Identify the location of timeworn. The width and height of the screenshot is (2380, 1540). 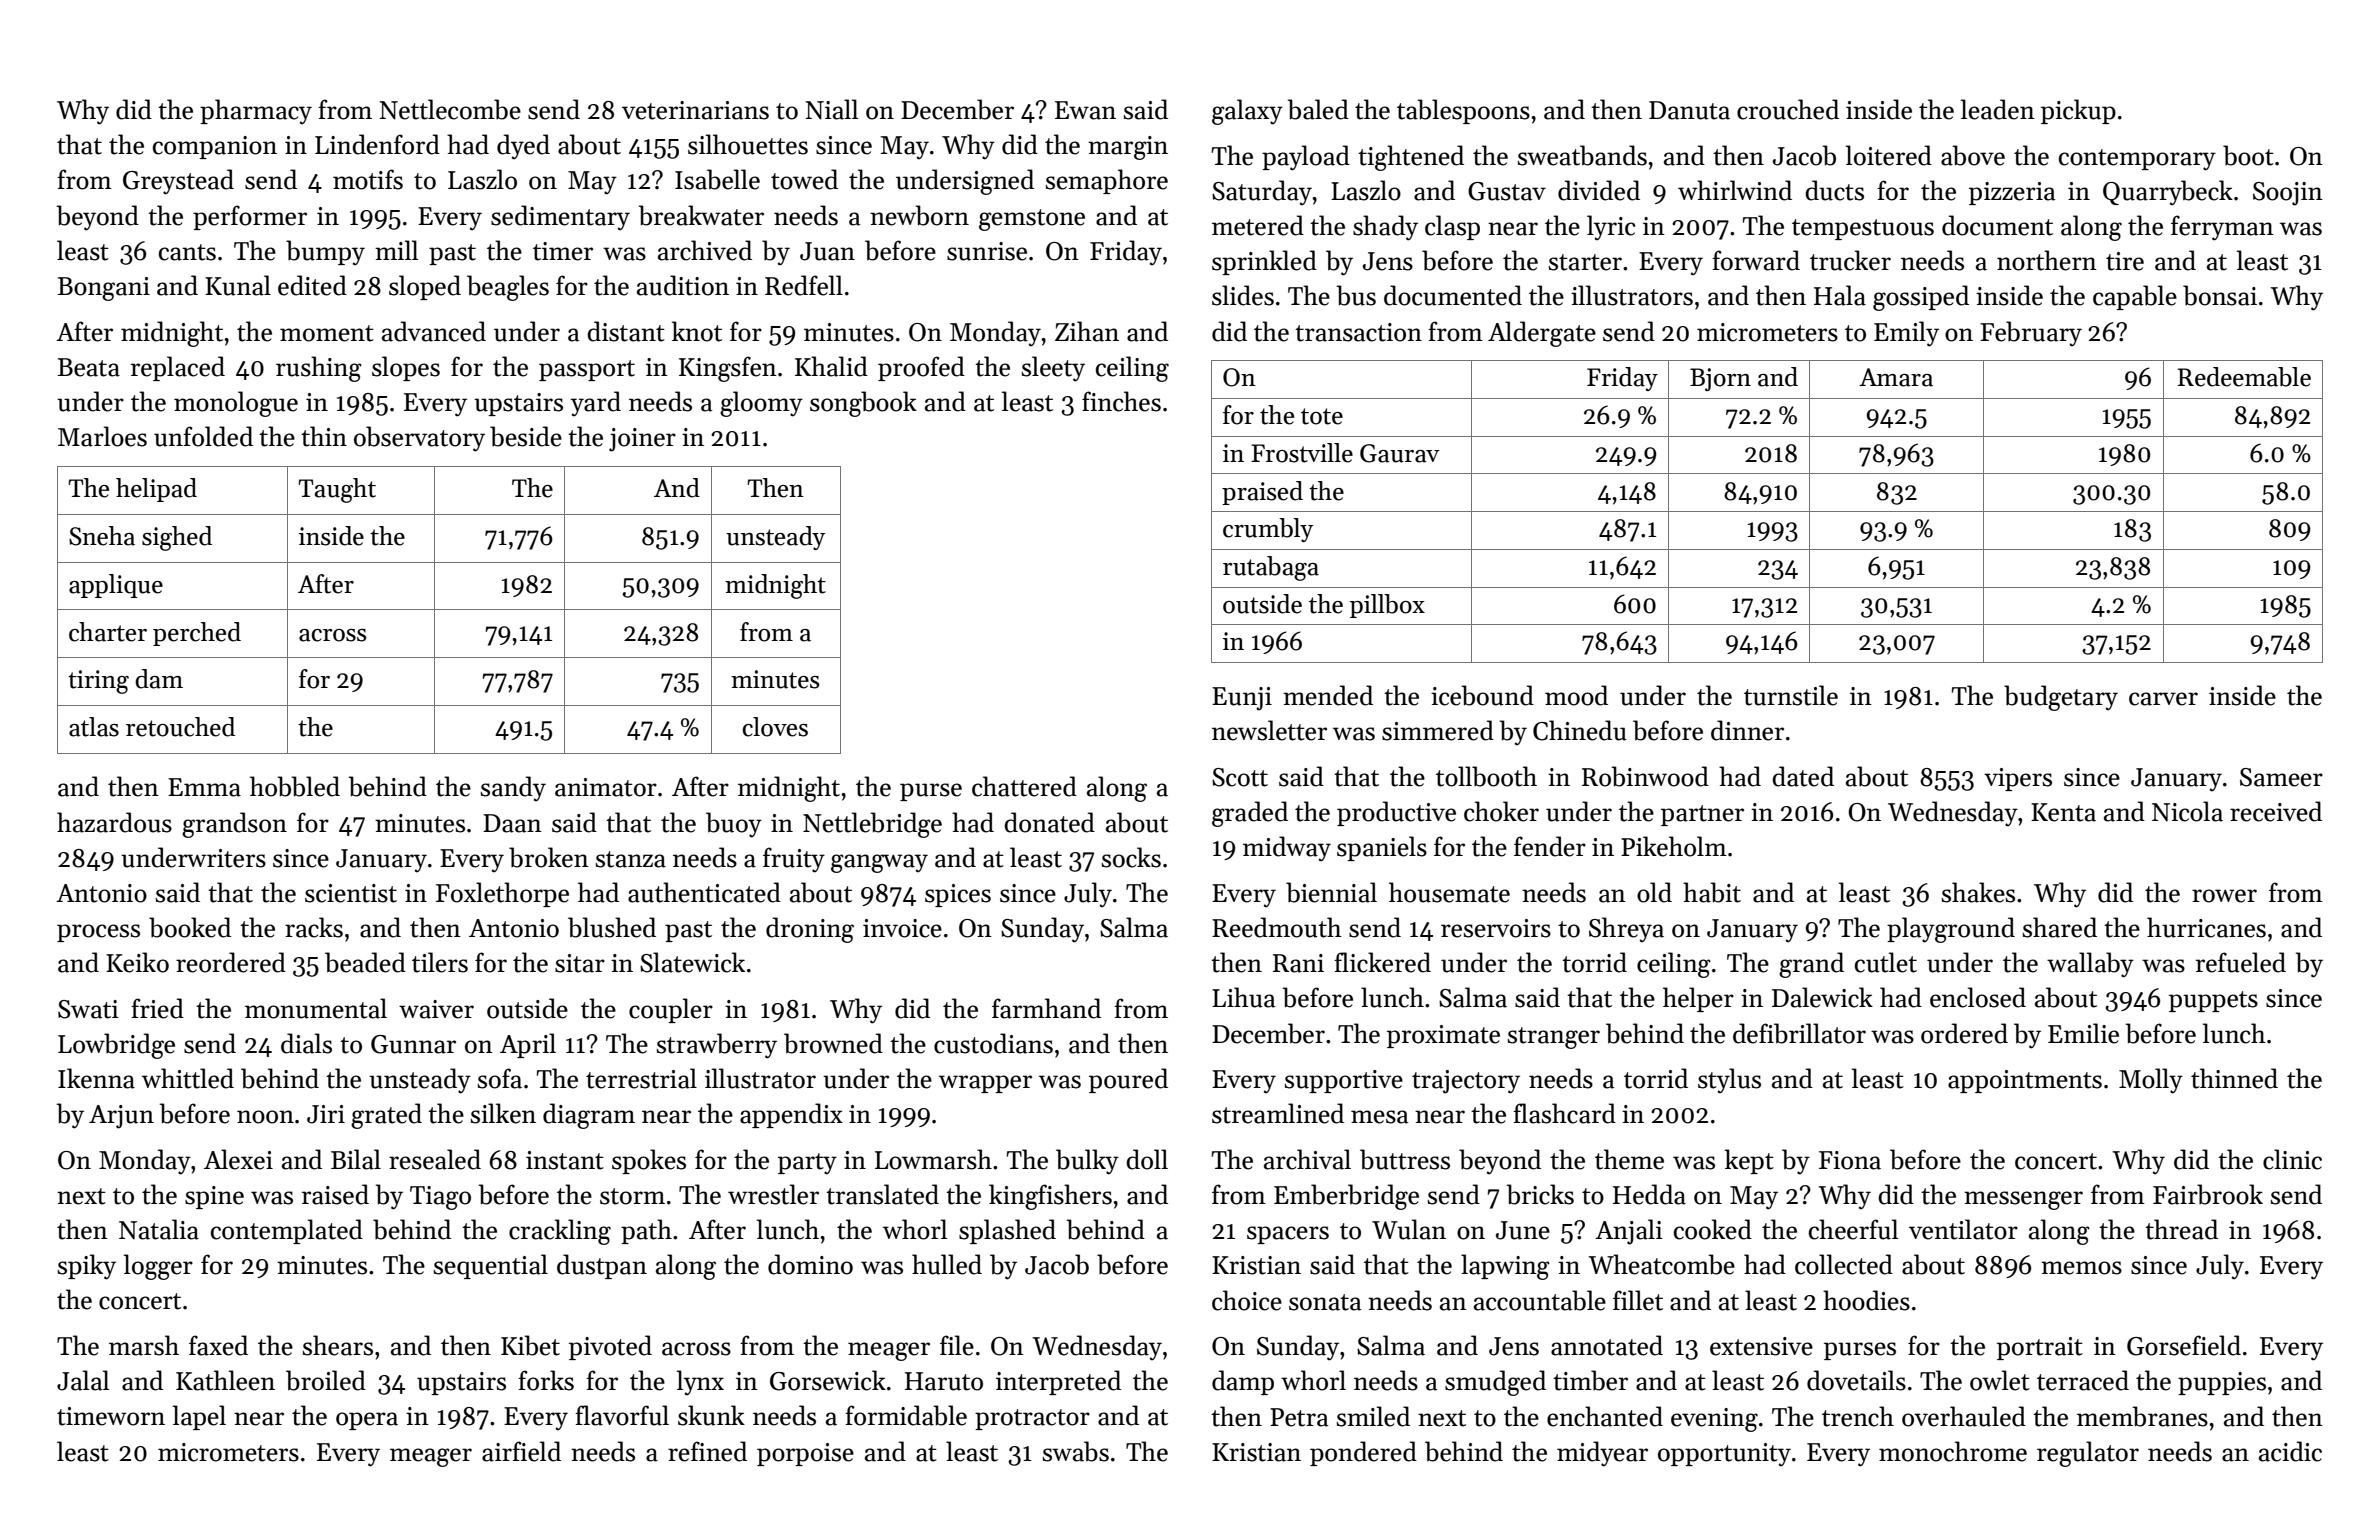
(111, 1416).
